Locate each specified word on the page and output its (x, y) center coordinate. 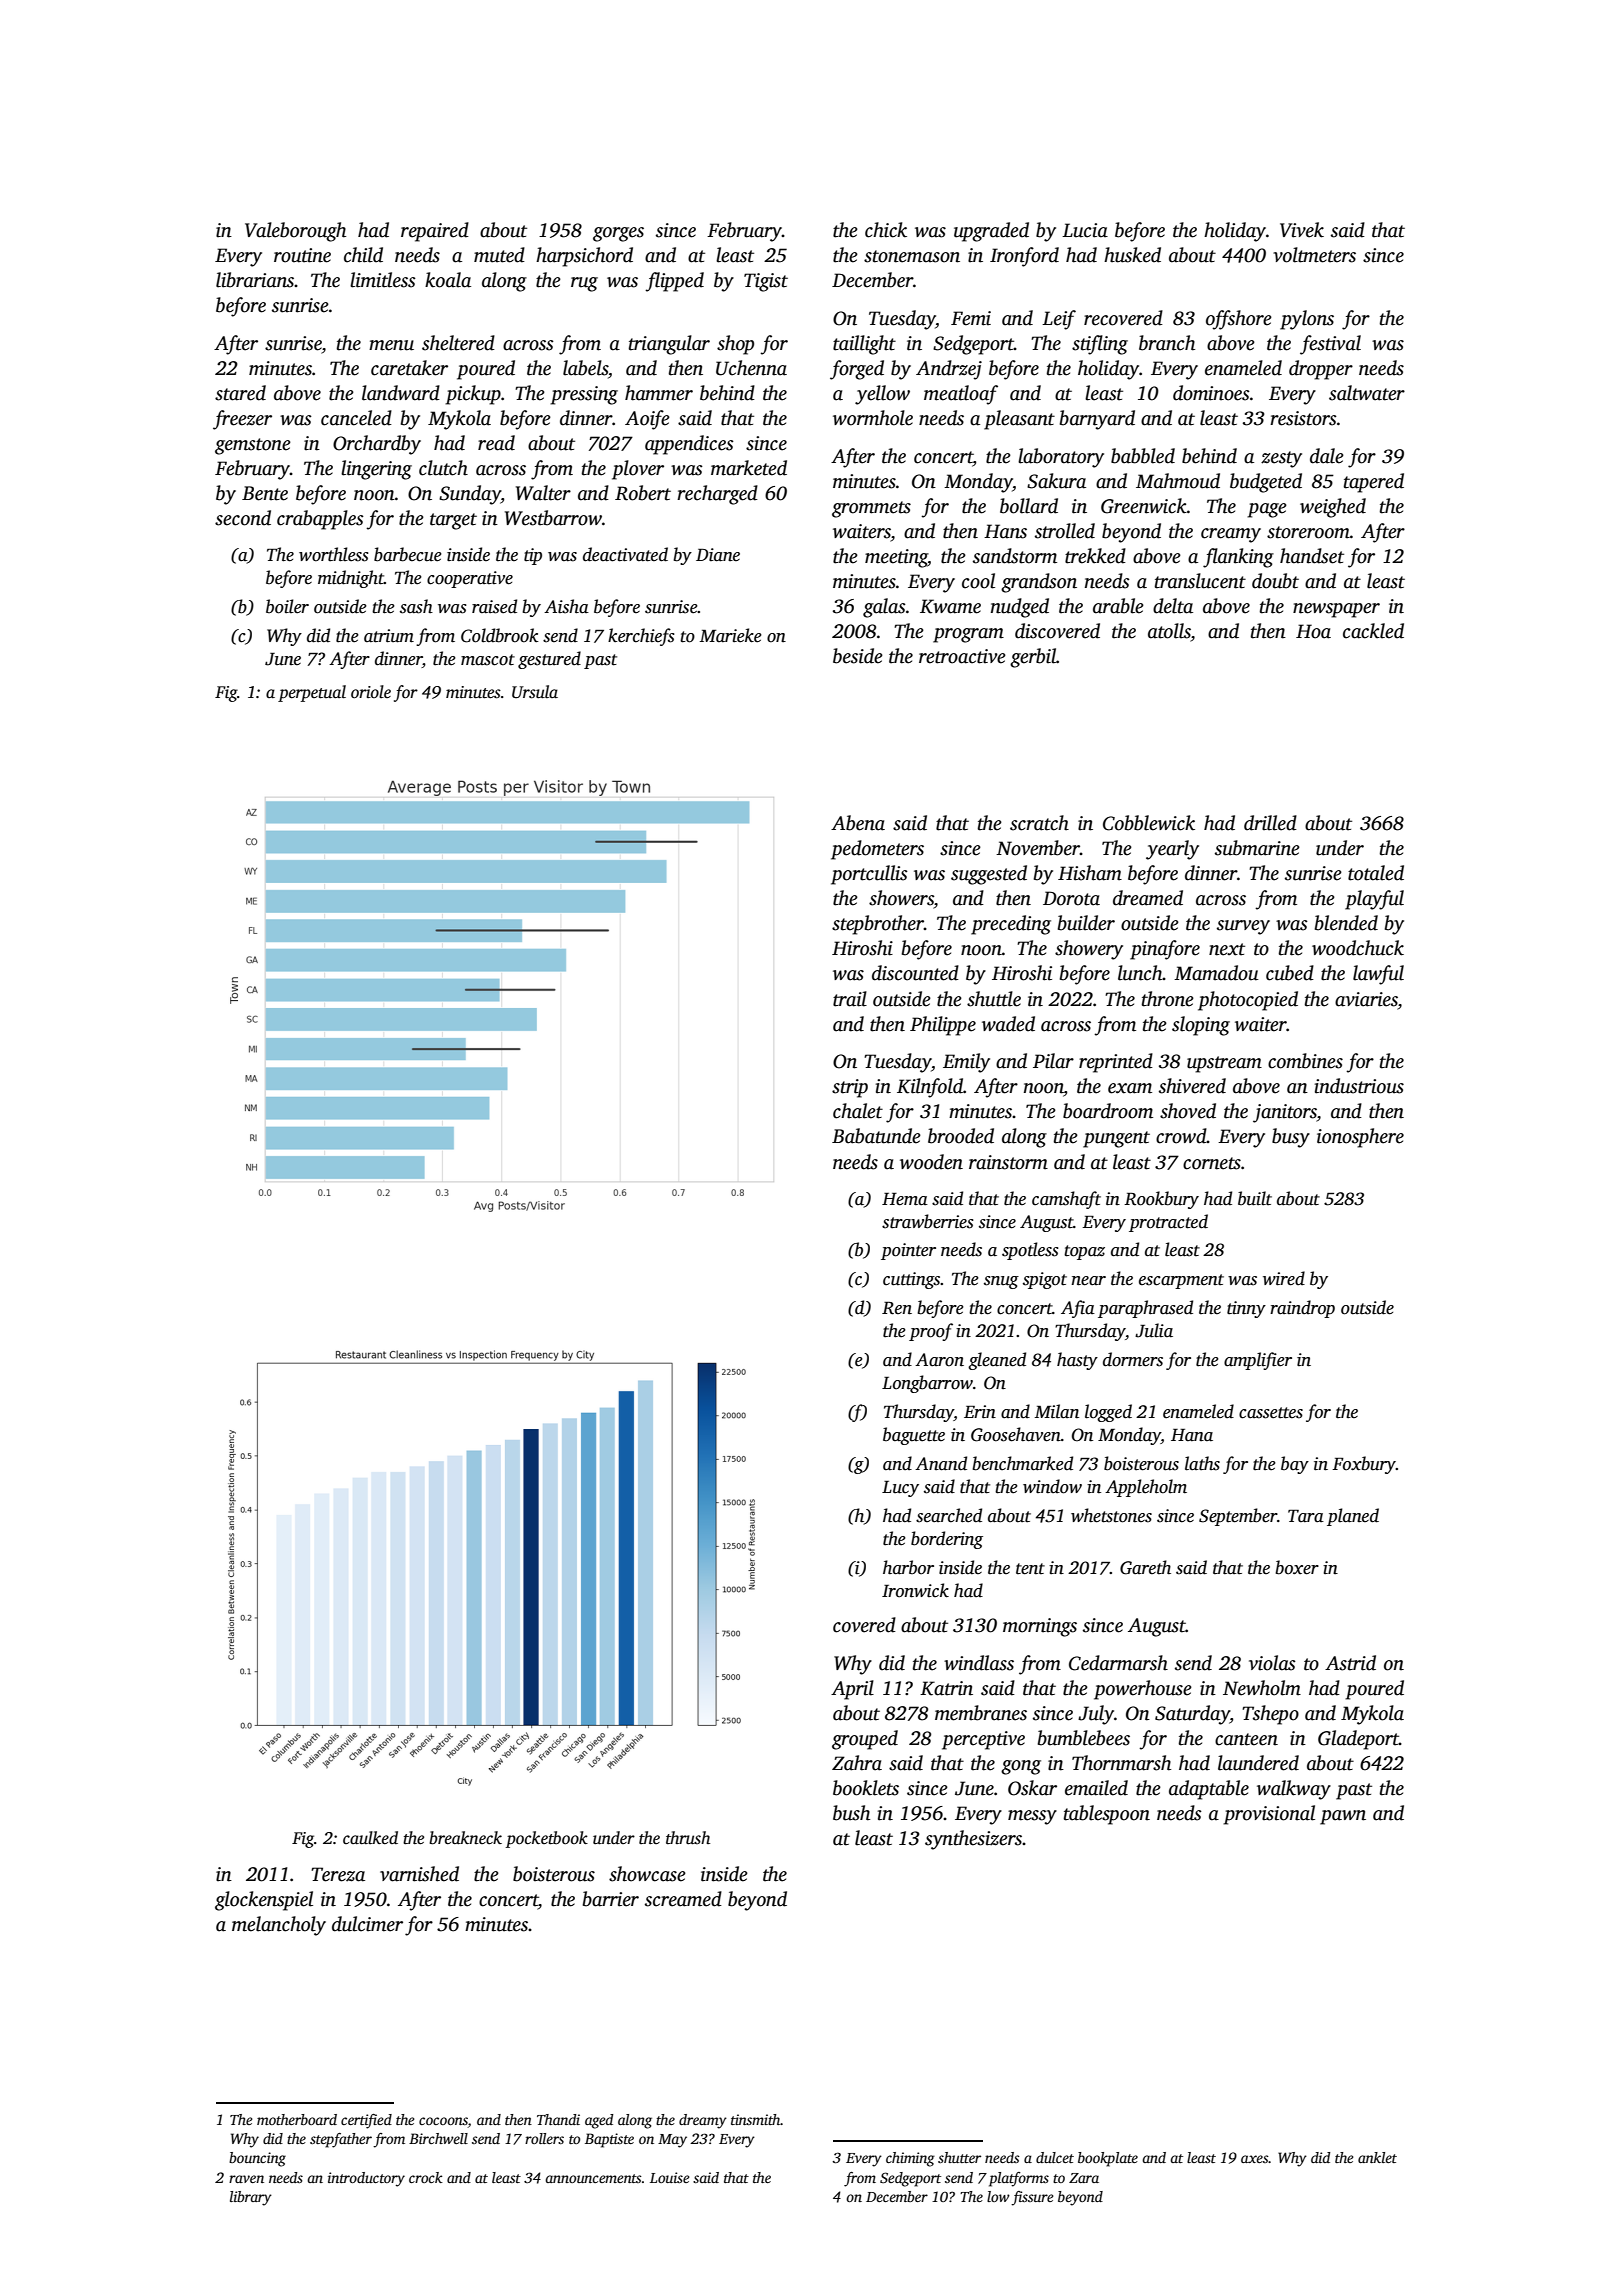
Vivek (1302, 230)
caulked (370, 1838)
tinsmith (756, 2119)
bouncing (257, 2159)
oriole (371, 691)
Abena (858, 823)
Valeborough (295, 232)
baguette (914, 1436)
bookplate (1108, 2159)
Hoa (1313, 631)
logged (1108, 1413)
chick (886, 230)
